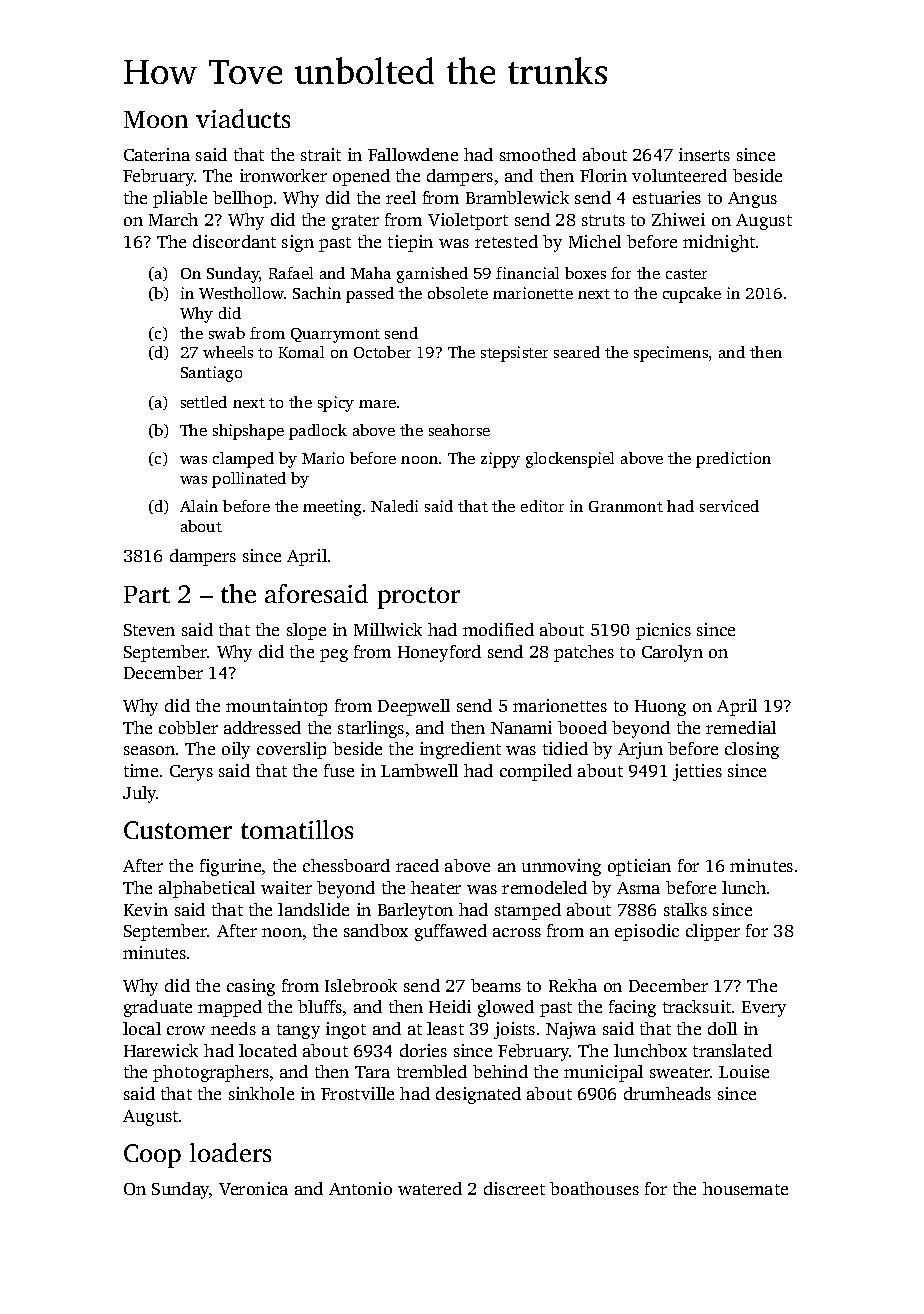 Image resolution: width=924 pixels, height=1314 pixels. What do you see at coordinates (156, 119) in the image?
I see `Moon` at bounding box center [156, 119].
